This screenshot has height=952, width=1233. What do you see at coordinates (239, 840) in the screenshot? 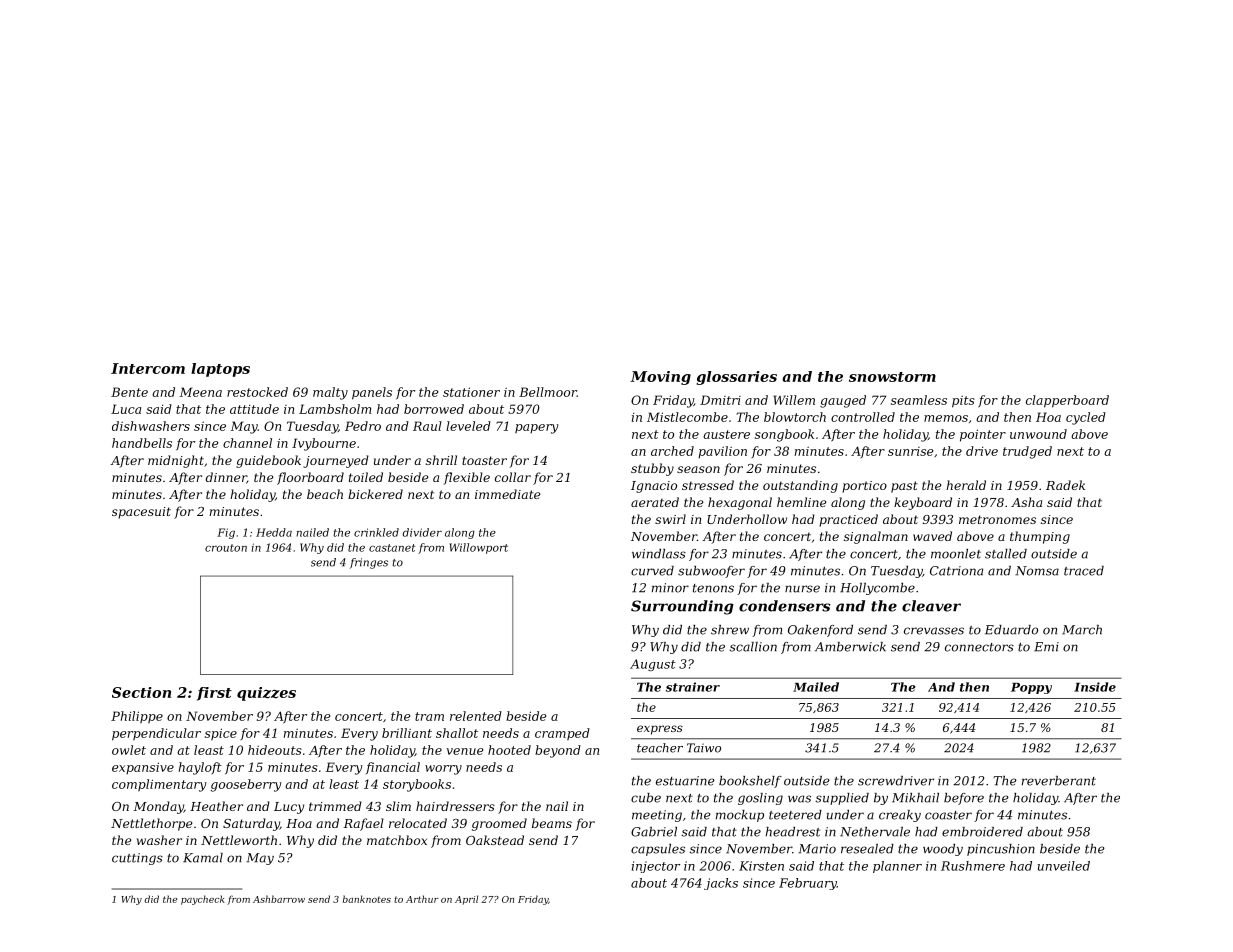
I see `Nettleworth` at bounding box center [239, 840].
